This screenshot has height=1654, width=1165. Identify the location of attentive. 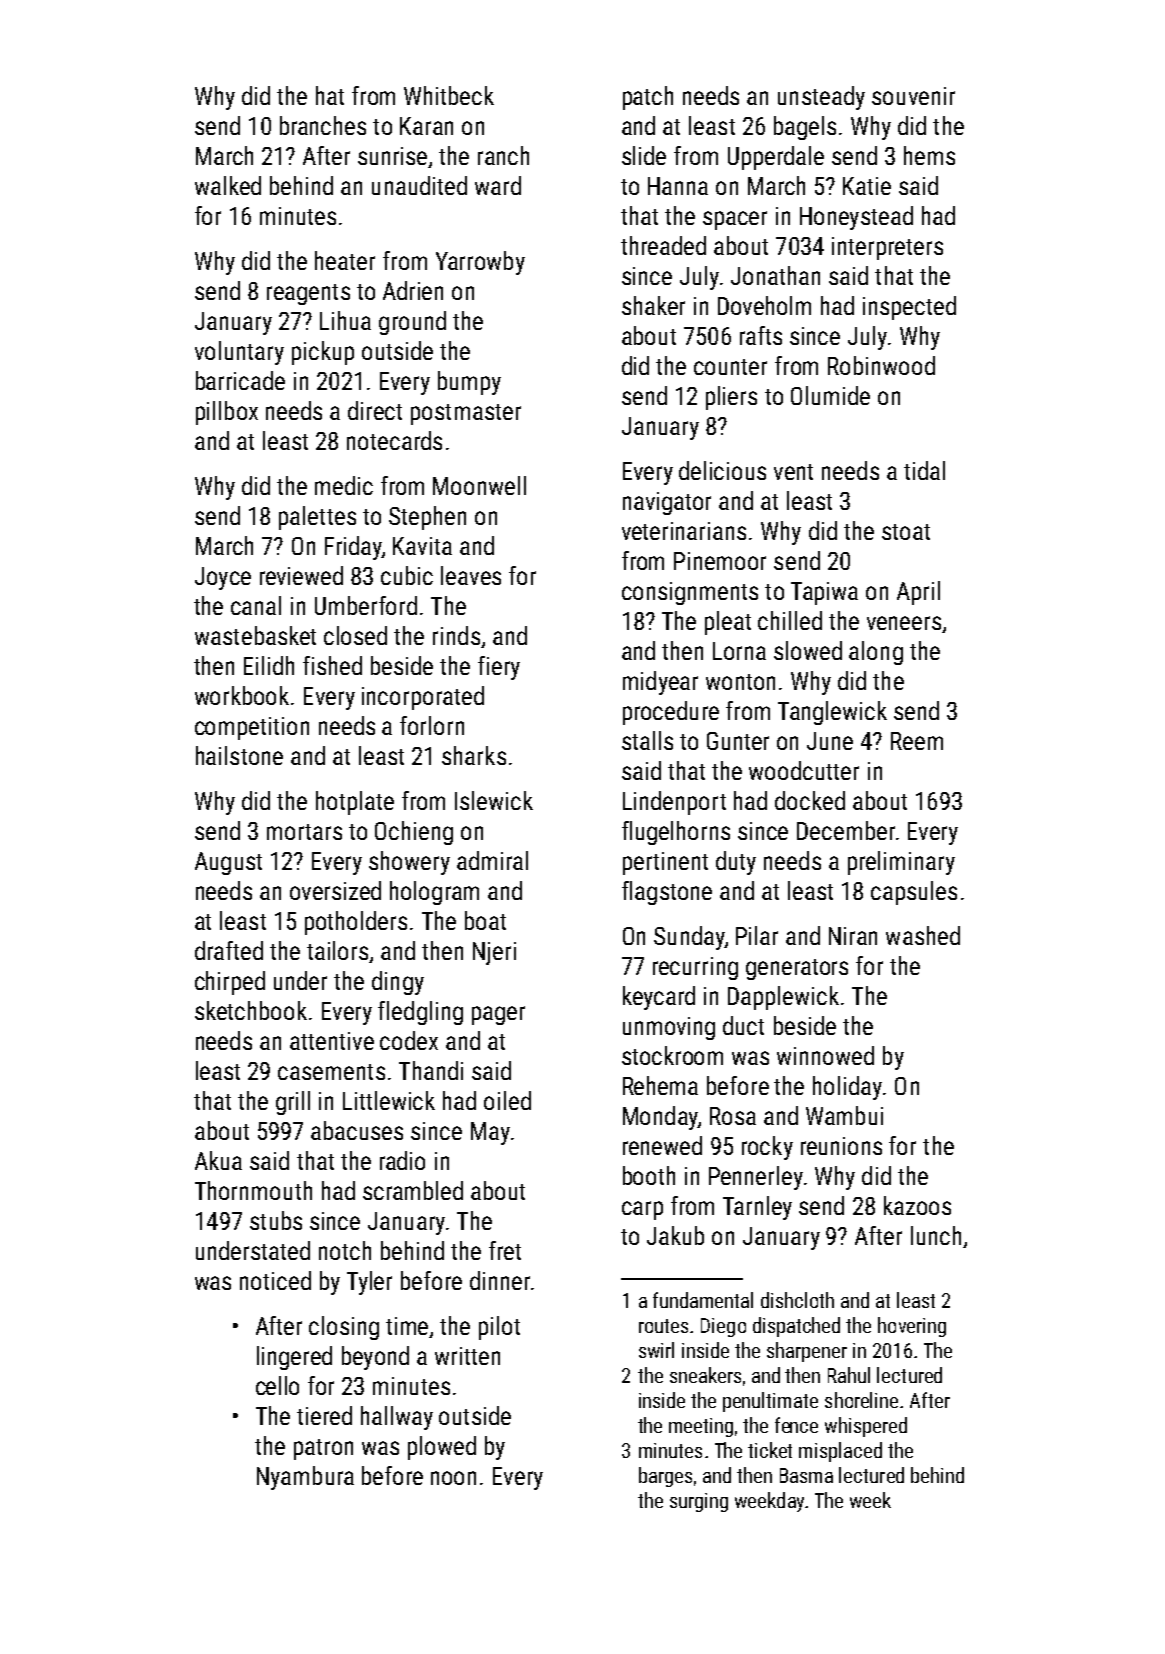
(332, 1041).
